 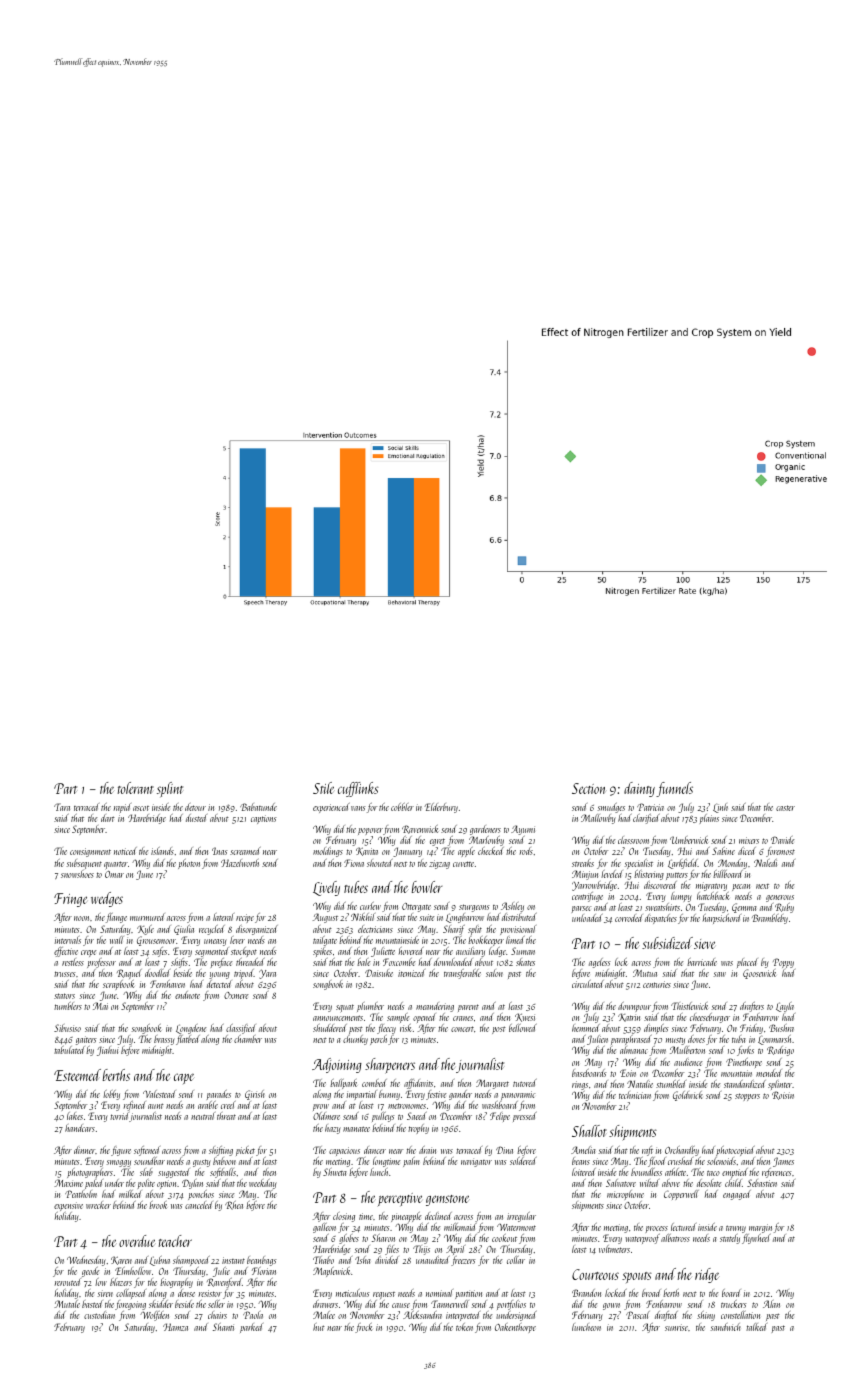 I want to click on gander, so click(x=460, y=1095).
